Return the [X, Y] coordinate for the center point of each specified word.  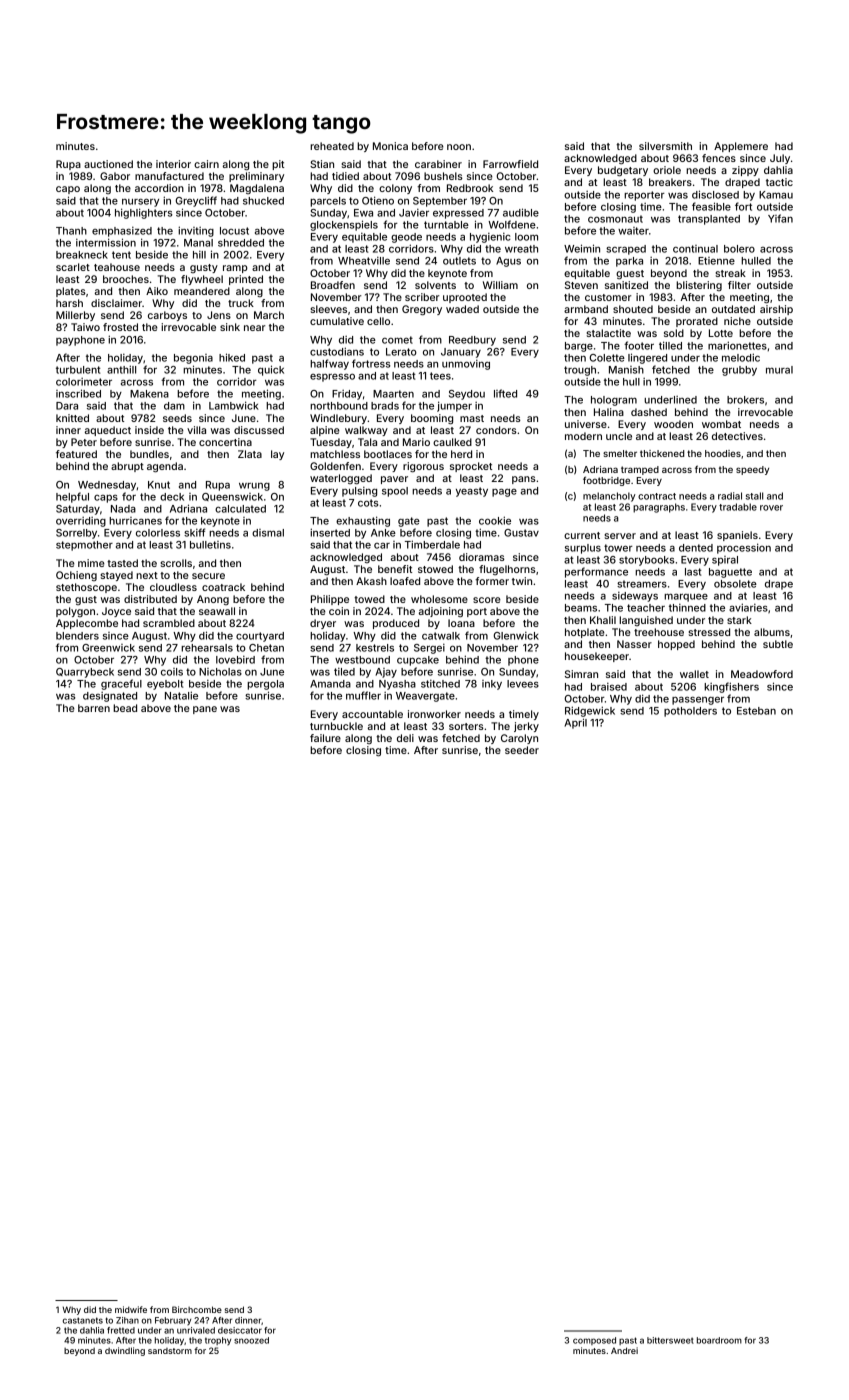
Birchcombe [197, 1309]
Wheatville [364, 261]
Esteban [756, 711]
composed [594, 1341]
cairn [206, 164]
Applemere [741, 147]
